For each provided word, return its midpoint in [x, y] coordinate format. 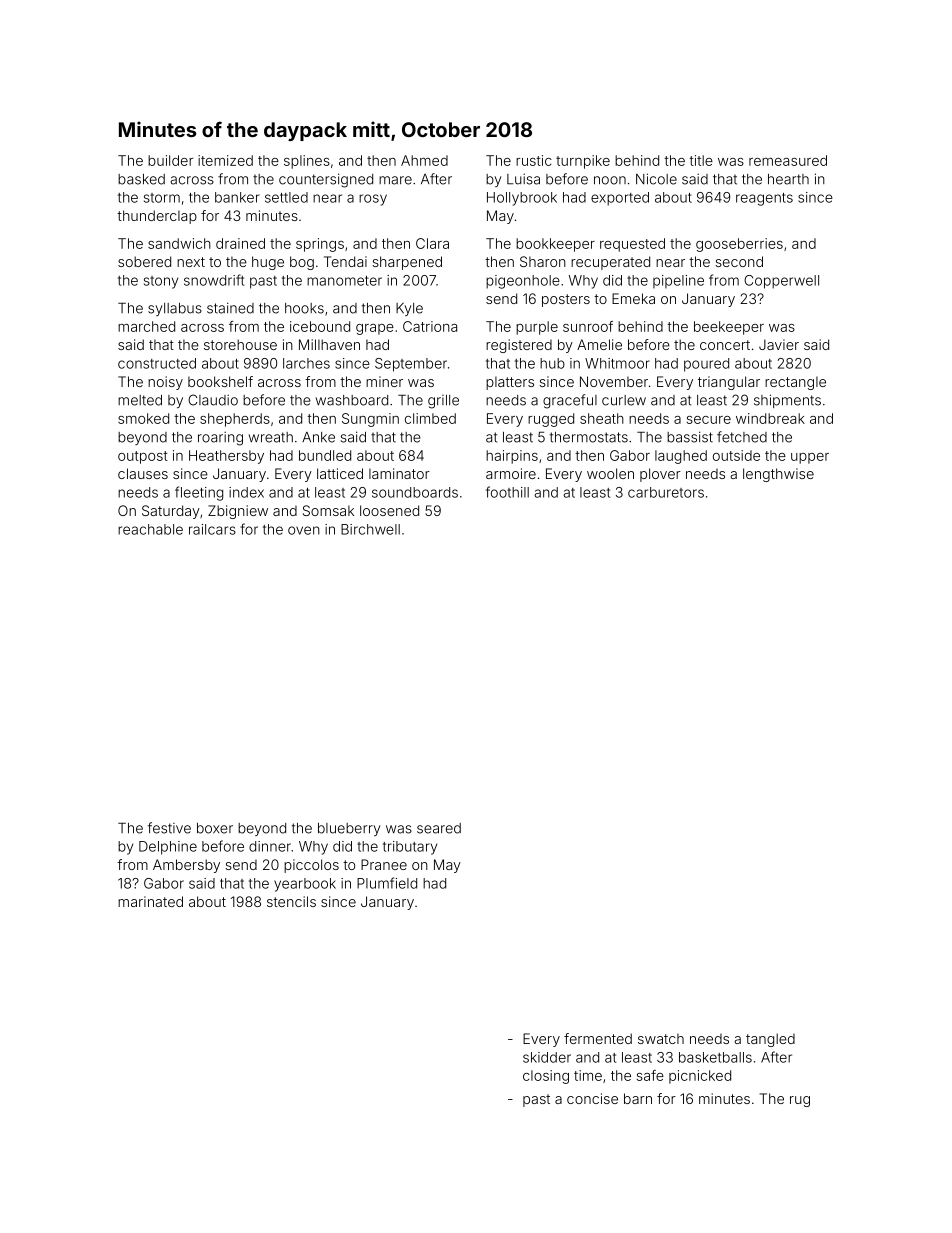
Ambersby [186, 866]
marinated [150, 901]
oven [304, 530]
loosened [389, 510]
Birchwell [370, 529]
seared [439, 828]
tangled [770, 1040]
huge [268, 263]
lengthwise [778, 475]
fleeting [199, 493]
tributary [410, 848]
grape [375, 329]
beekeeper [729, 328]
